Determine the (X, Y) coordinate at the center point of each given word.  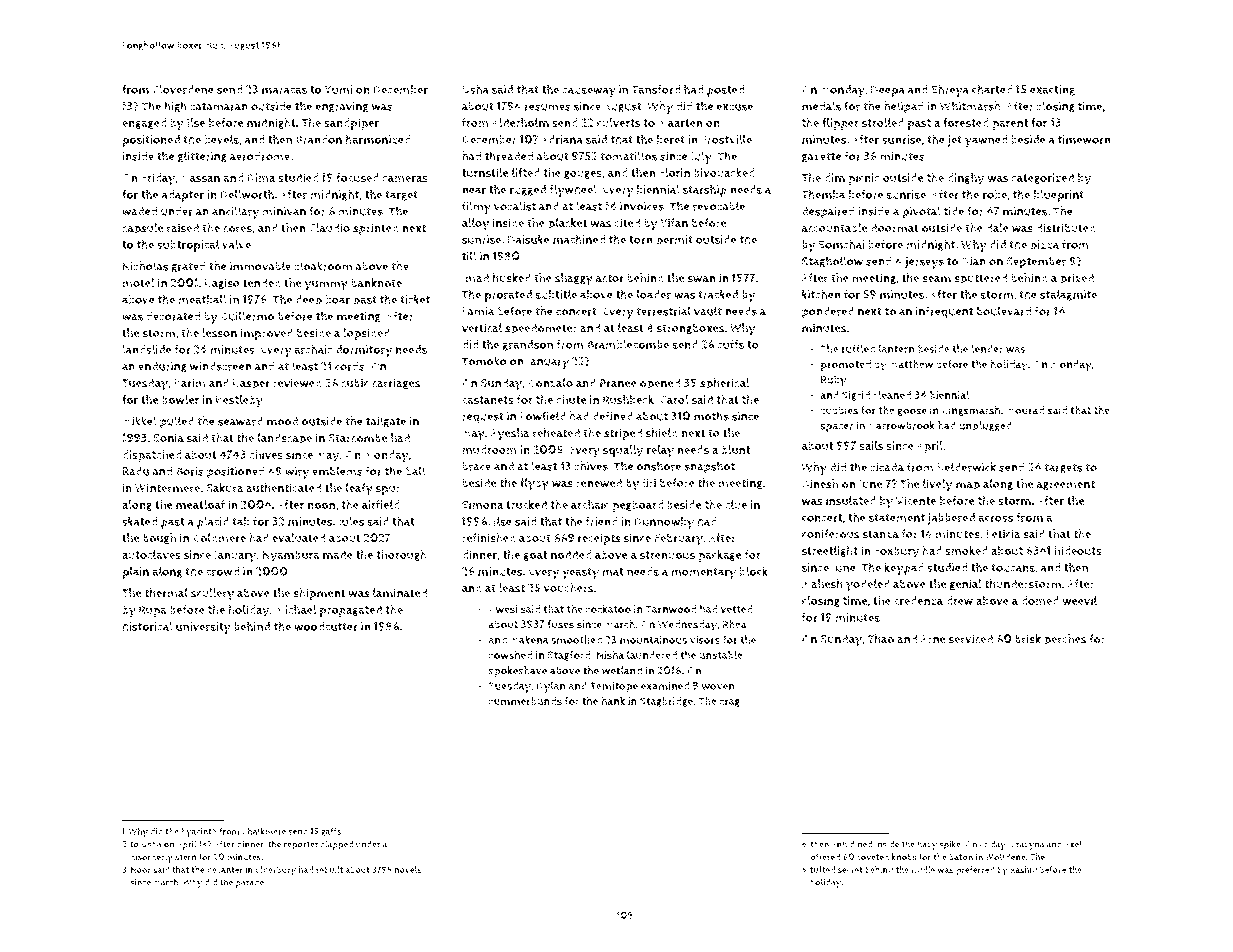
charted (992, 89)
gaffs (331, 832)
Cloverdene (183, 89)
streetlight (830, 551)
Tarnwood (671, 609)
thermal (166, 593)
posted (725, 91)
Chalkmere (264, 831)
